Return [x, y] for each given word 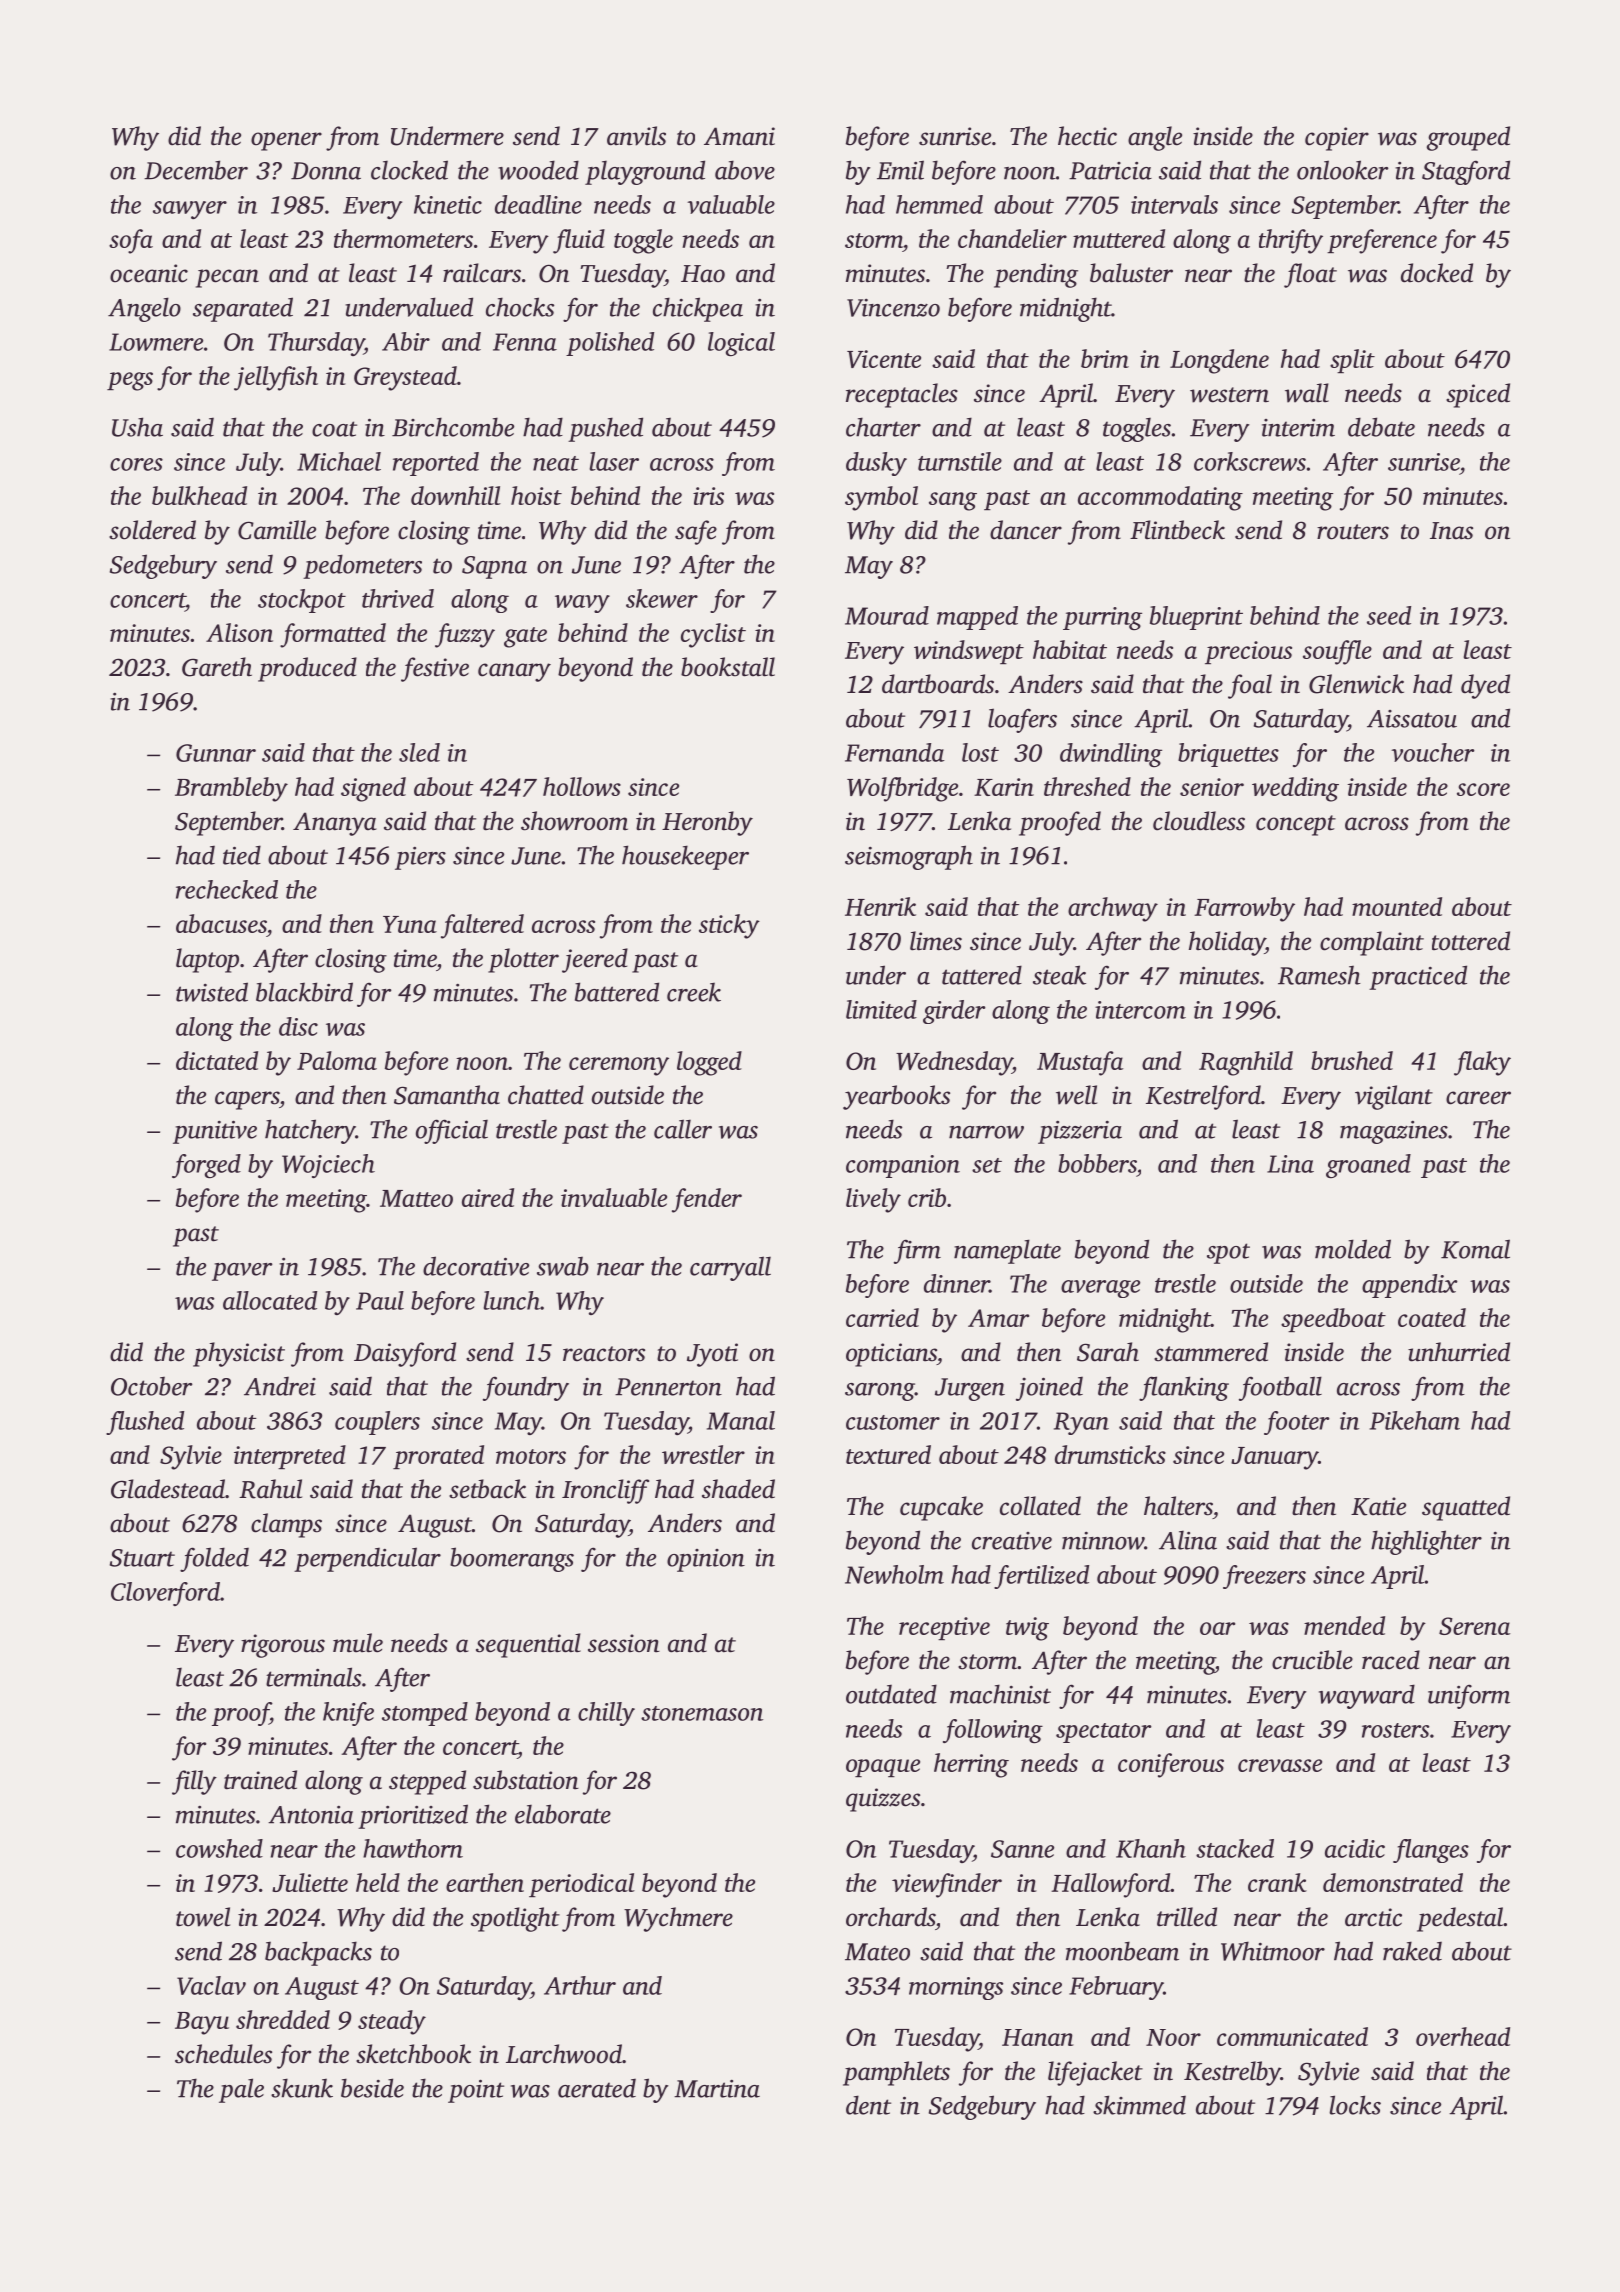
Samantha [447, 1095]
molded [1353, 1249]
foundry [526, 1388]
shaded [738, 1489]
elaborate [563, 1814]
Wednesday [954, 1063]
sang [953, 501]
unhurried [1459, 1352]
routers [1353, 532]
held [378, 1882]
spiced [1478, 395]
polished [610, 344]
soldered [152, 530]
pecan [227, 278]
